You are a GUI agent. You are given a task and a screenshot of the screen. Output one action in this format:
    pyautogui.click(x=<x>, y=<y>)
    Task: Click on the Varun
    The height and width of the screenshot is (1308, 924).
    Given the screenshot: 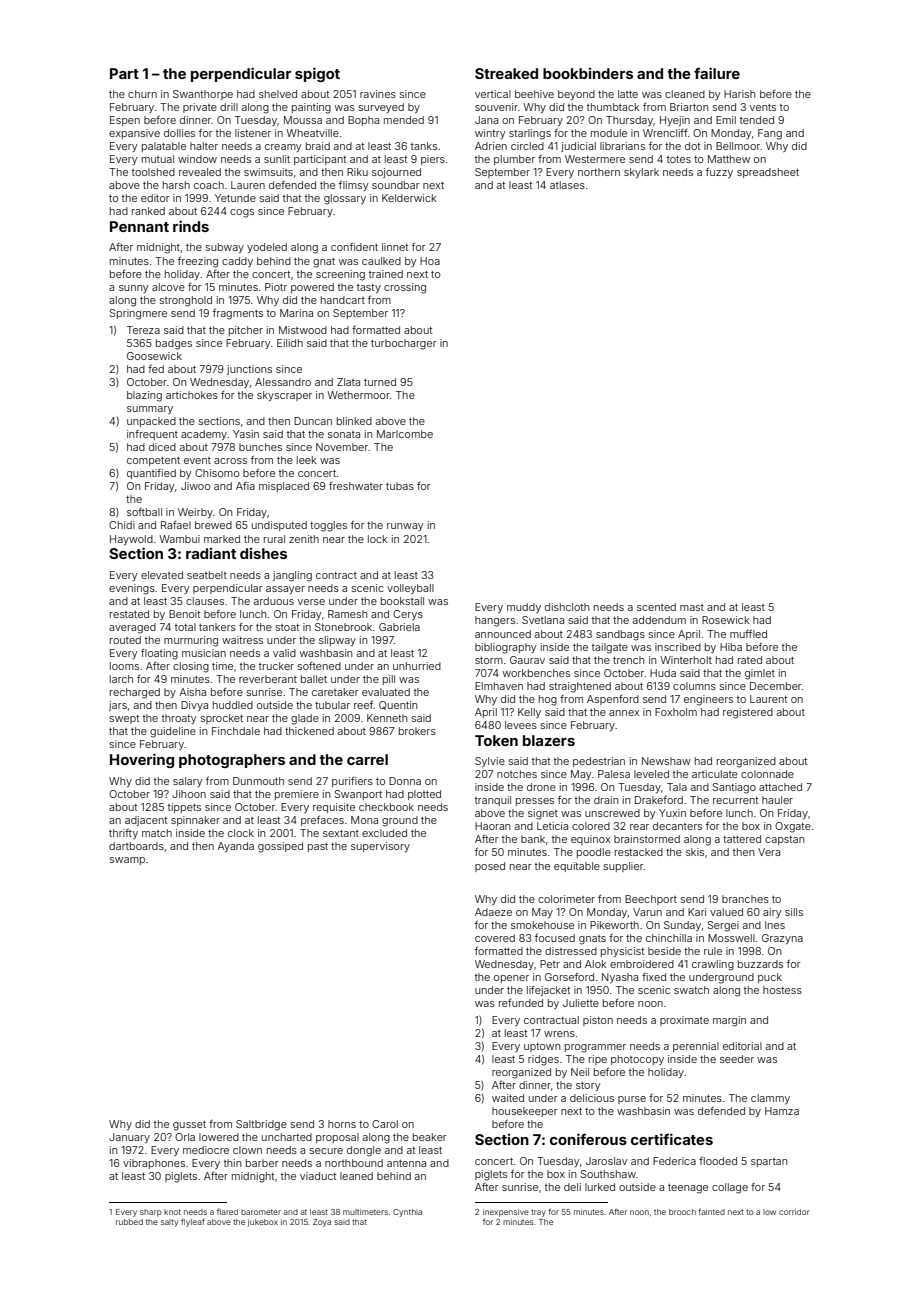 What is the action you would take?
    pyautogui.click(x=647, y=912)
